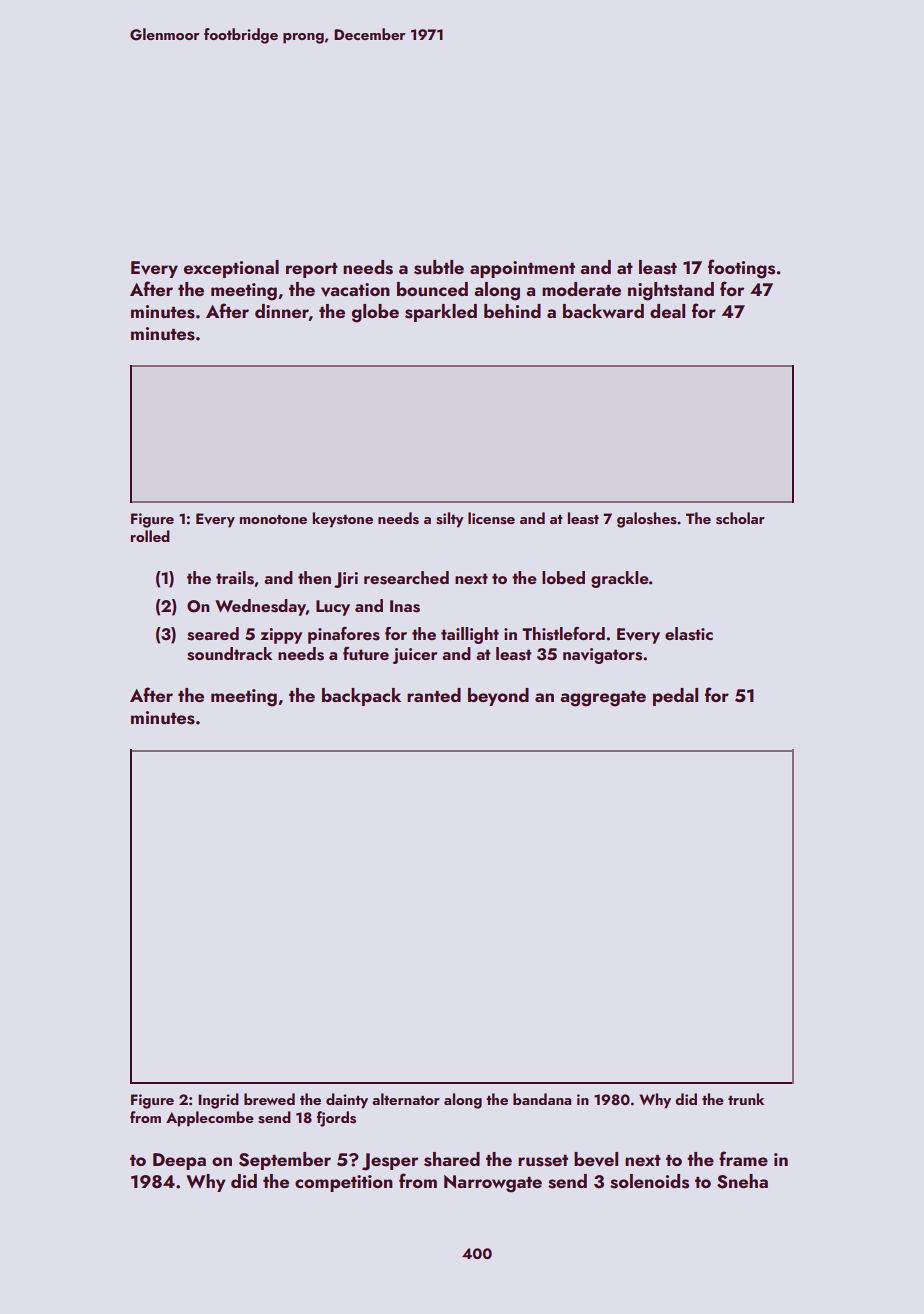  What do you see at coordinates (218, 1101) in the page?
I see `Ingrid` at bounding box center [218, 1101].
